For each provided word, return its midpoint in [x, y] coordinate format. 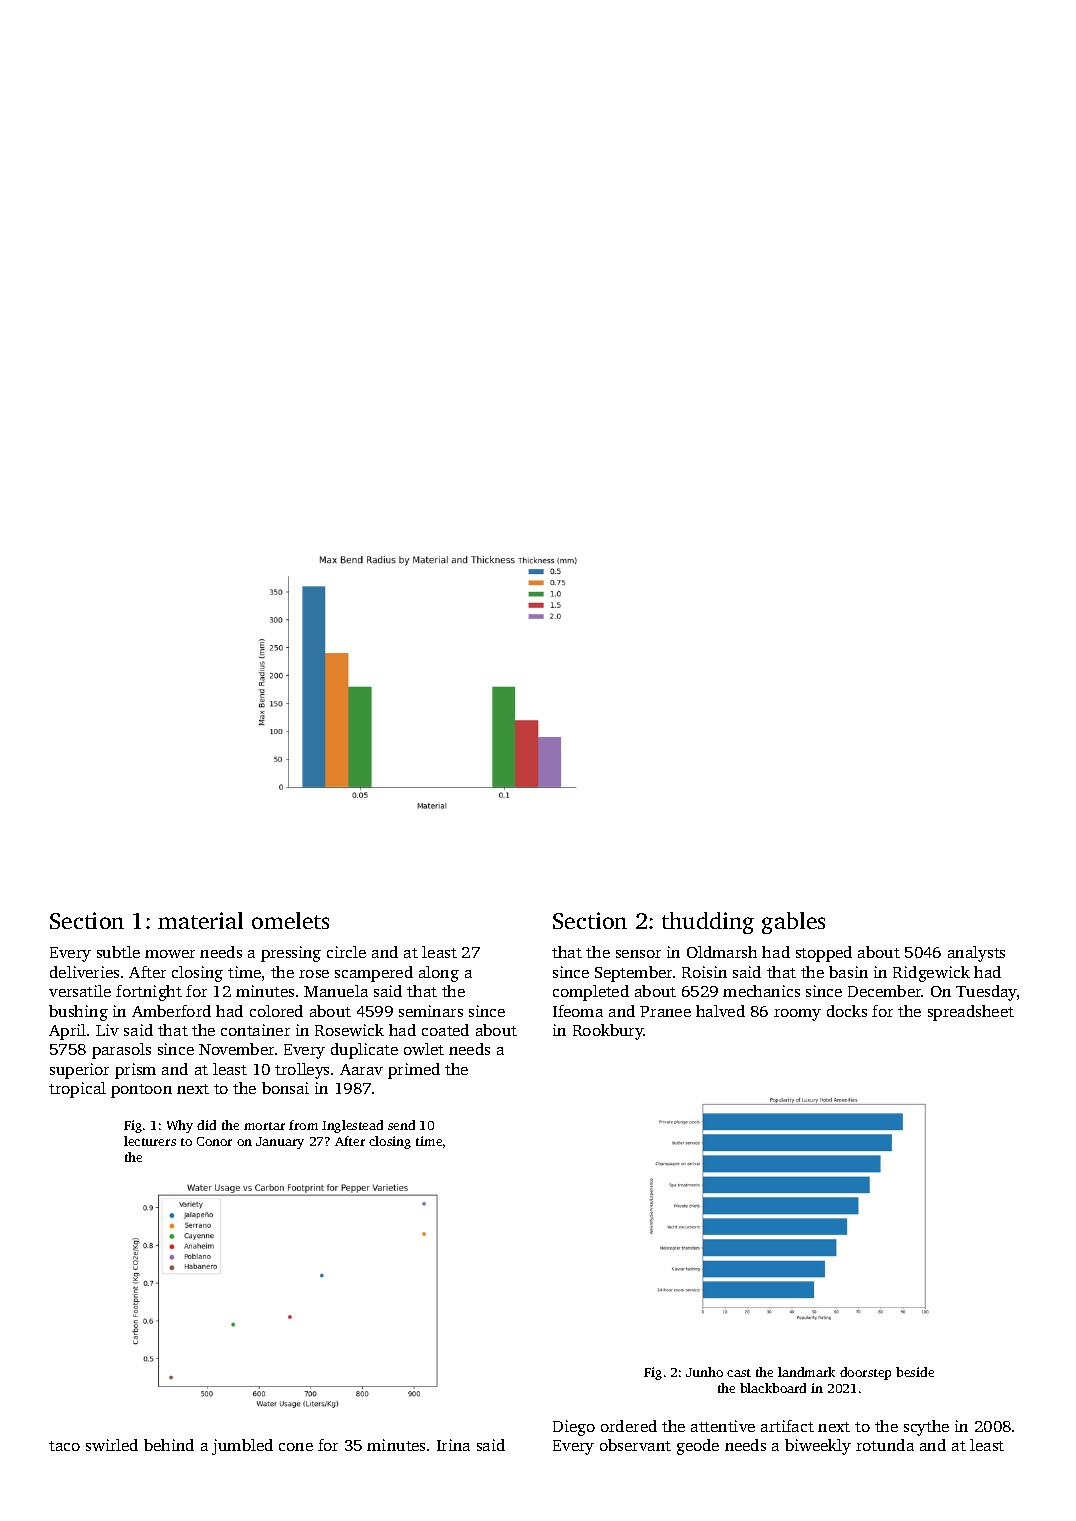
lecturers [150, 1141]
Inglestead [352, 1126]
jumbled [242, 1447]
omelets [290, 920]
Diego [574, 1428]
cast [739, 1373]
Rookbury [608, 1032]
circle [346, 952]
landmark [806, 1372]
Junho [704, 1372]
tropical [77, 1090]
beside [915, 1372]
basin [848, 972]
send [401, 1125]
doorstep [865, 1373]
